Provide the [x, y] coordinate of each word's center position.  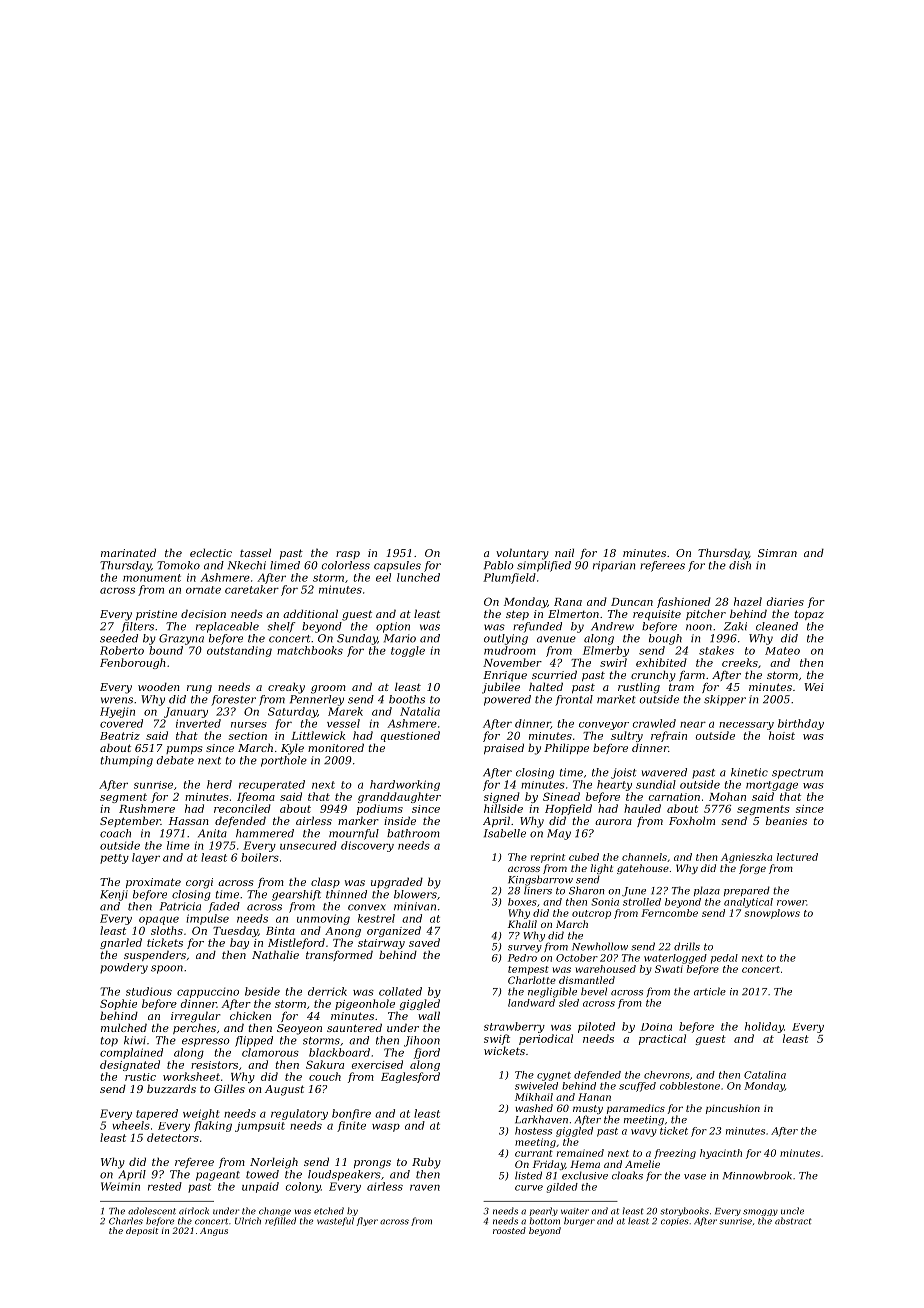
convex [367, 907]
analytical [748, 903]
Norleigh [274, 1163]
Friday [549, 1165]
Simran [777, 553]
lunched [418, 577]
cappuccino [208, 992]
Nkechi [247, 565]
